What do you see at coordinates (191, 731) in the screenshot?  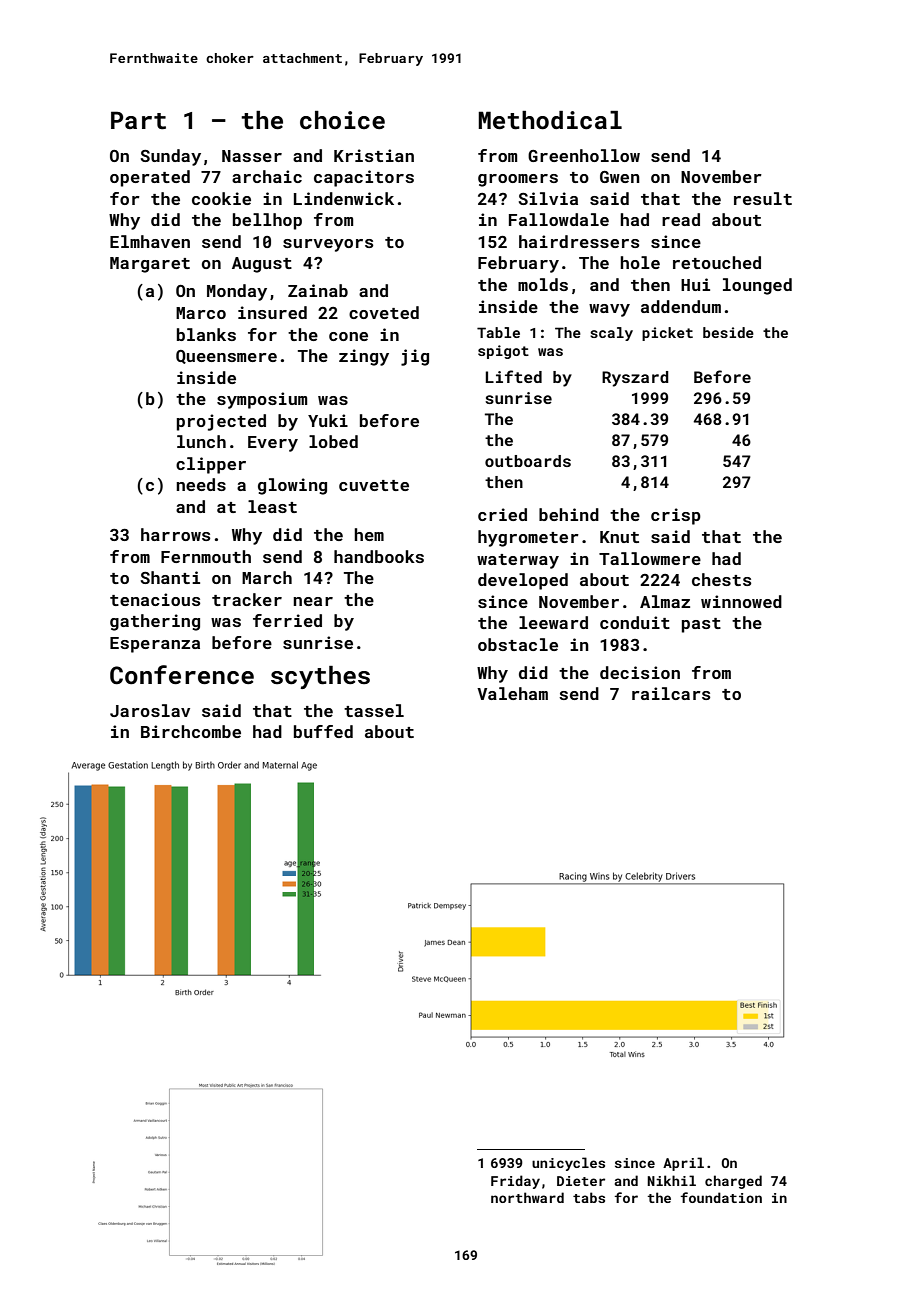 I see `Birchcombe` at bounding box center [191, 731].
